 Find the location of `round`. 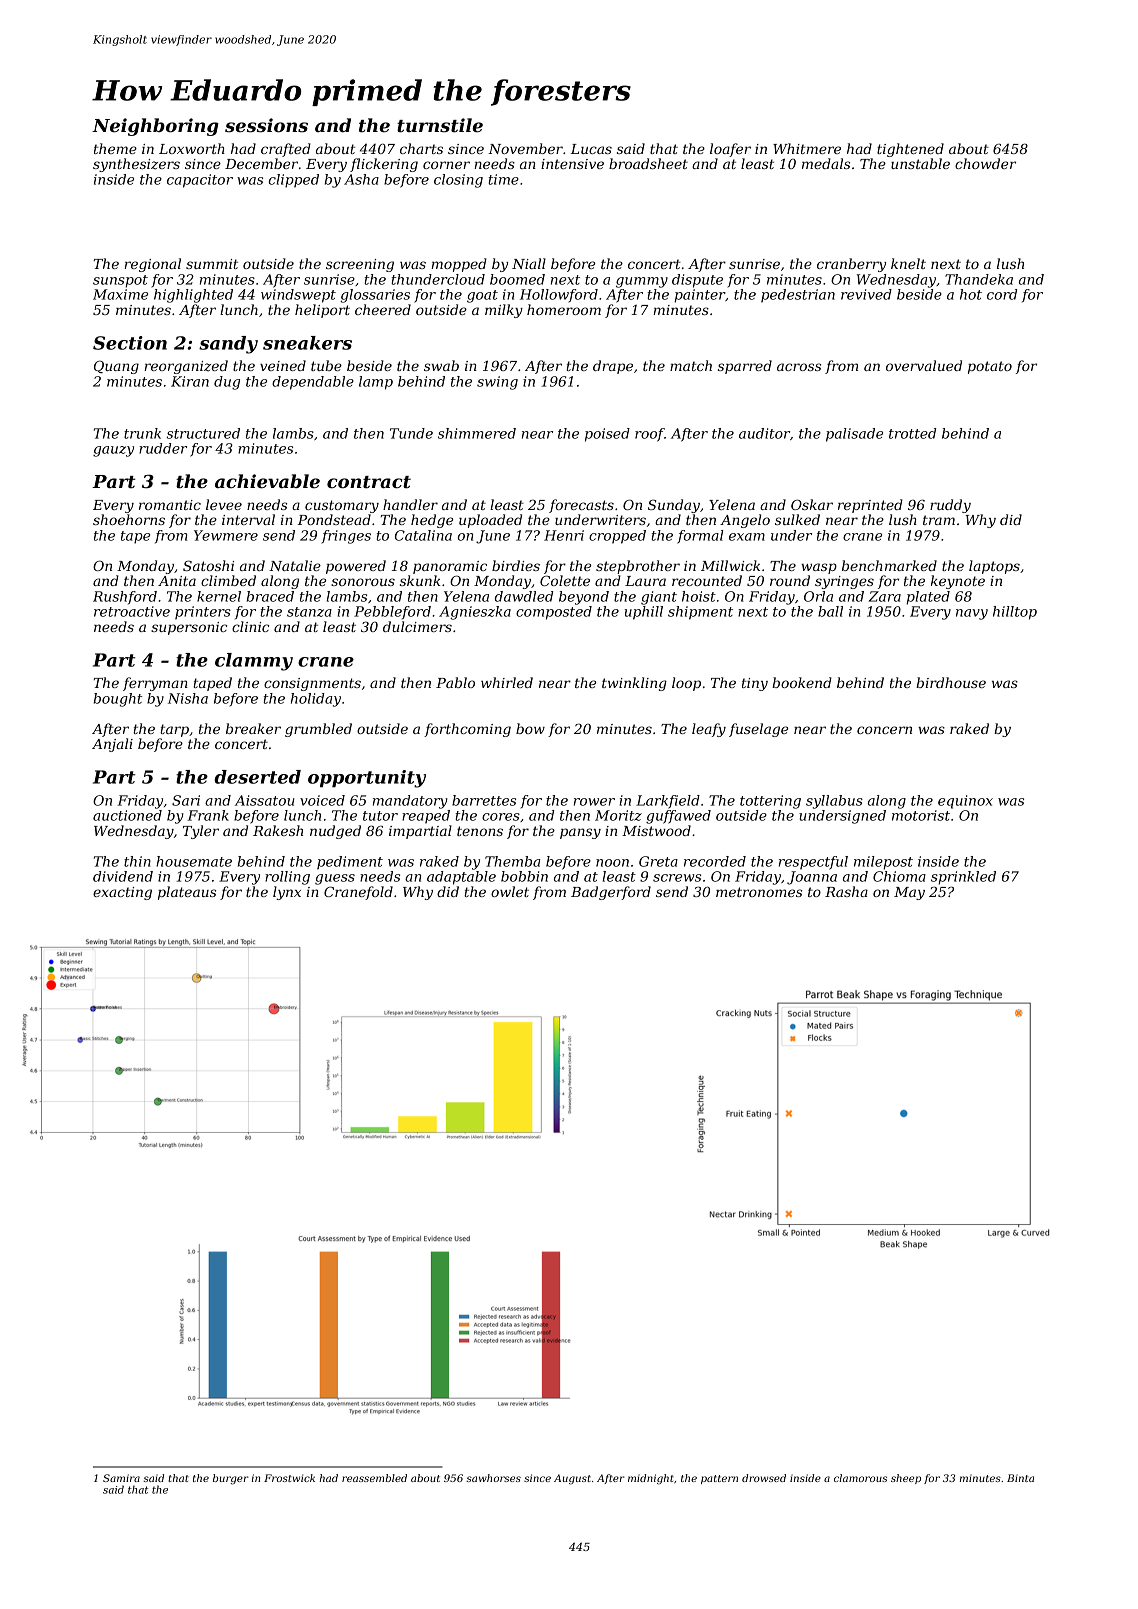

round is located at coordinates (790, 580).
